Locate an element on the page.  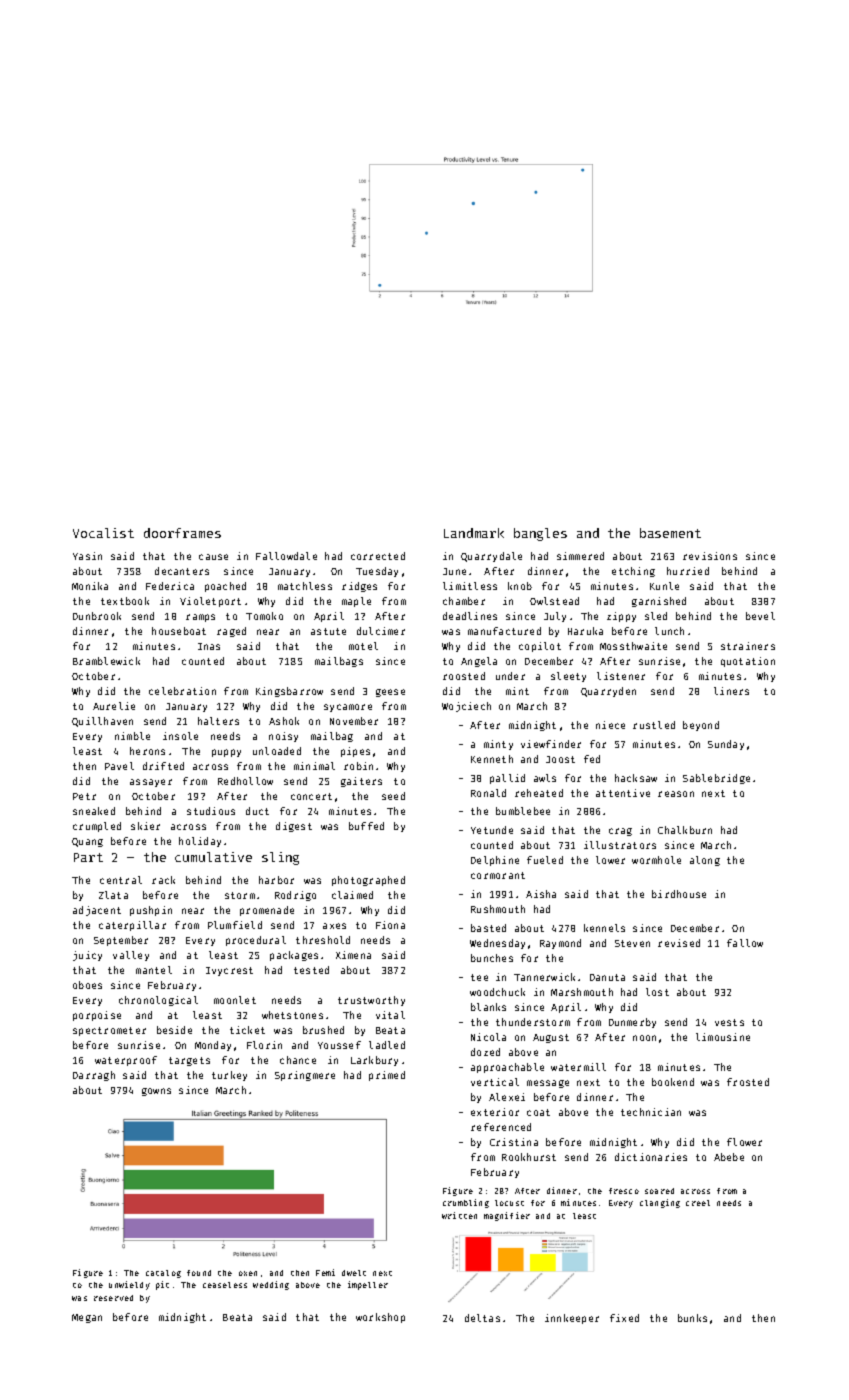
corrected is located at coordinates (378, 556).
